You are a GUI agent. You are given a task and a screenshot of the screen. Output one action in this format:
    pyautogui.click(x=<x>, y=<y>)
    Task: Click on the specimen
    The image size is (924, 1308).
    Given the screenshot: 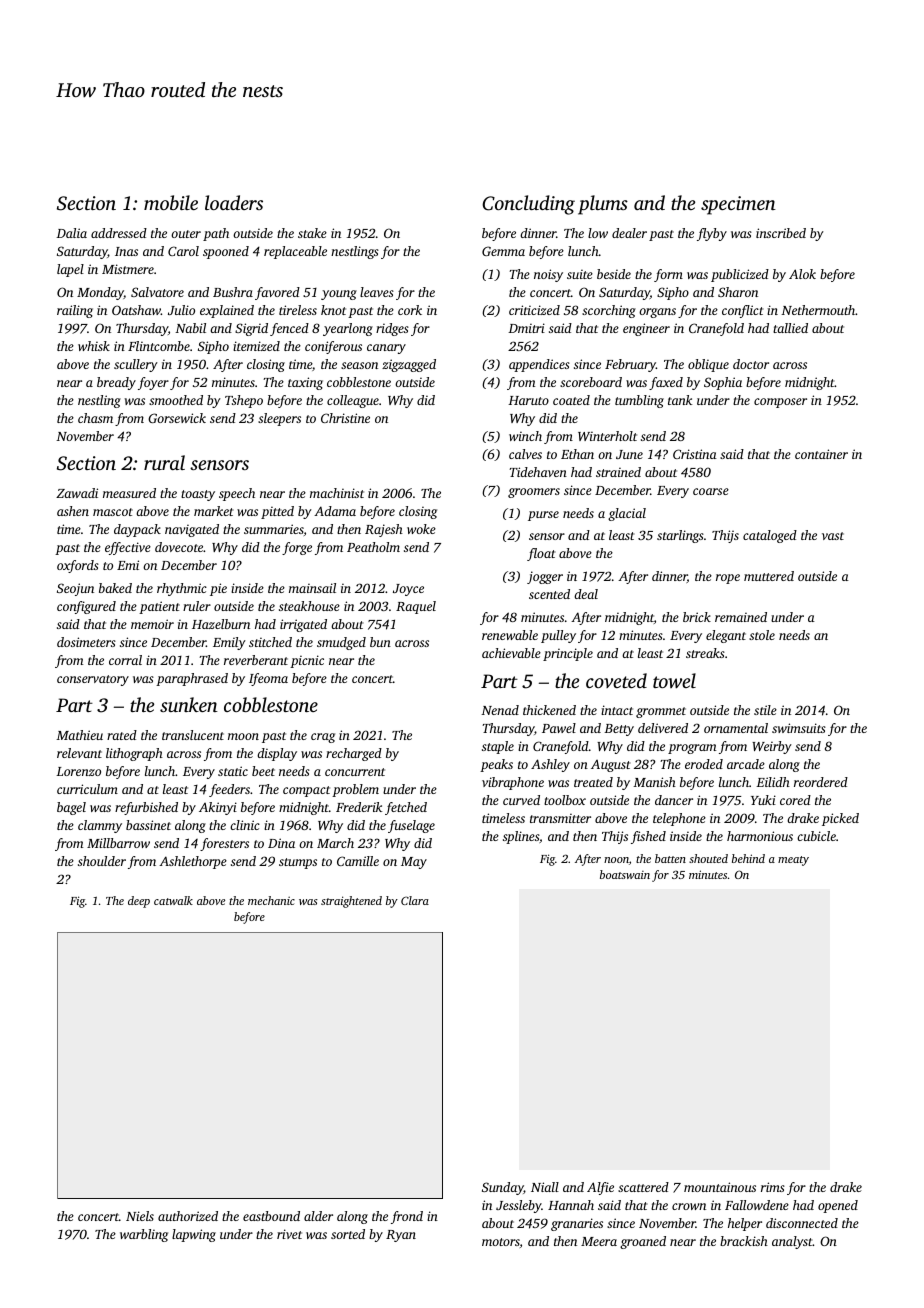 What is the action you would take?
    pyautogui.click(x=738, y=205)
